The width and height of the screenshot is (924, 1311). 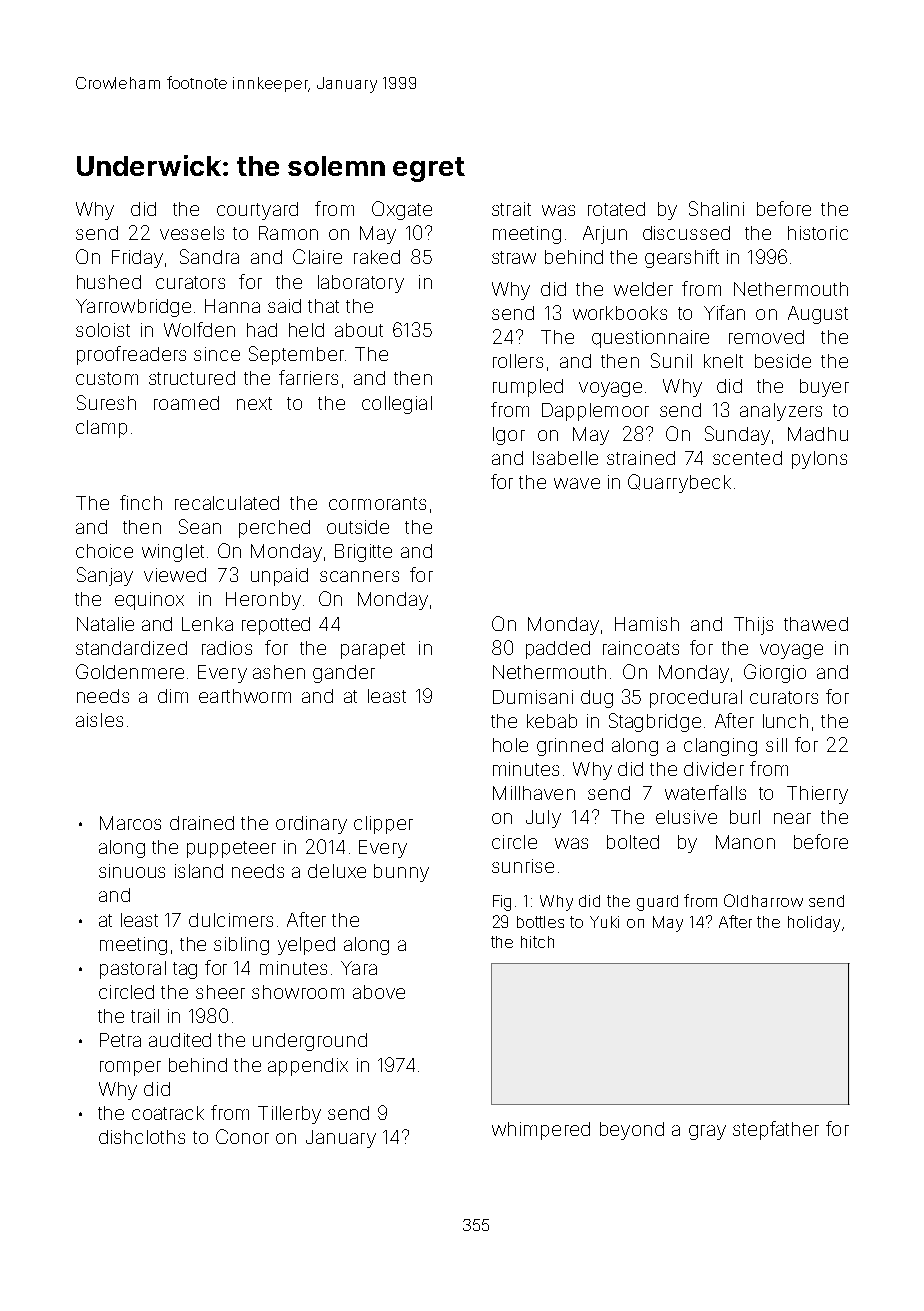 What do you see at coordinates (192, 233) in the screenshot?
I see `vessels` at bounding box center [192, 233].
